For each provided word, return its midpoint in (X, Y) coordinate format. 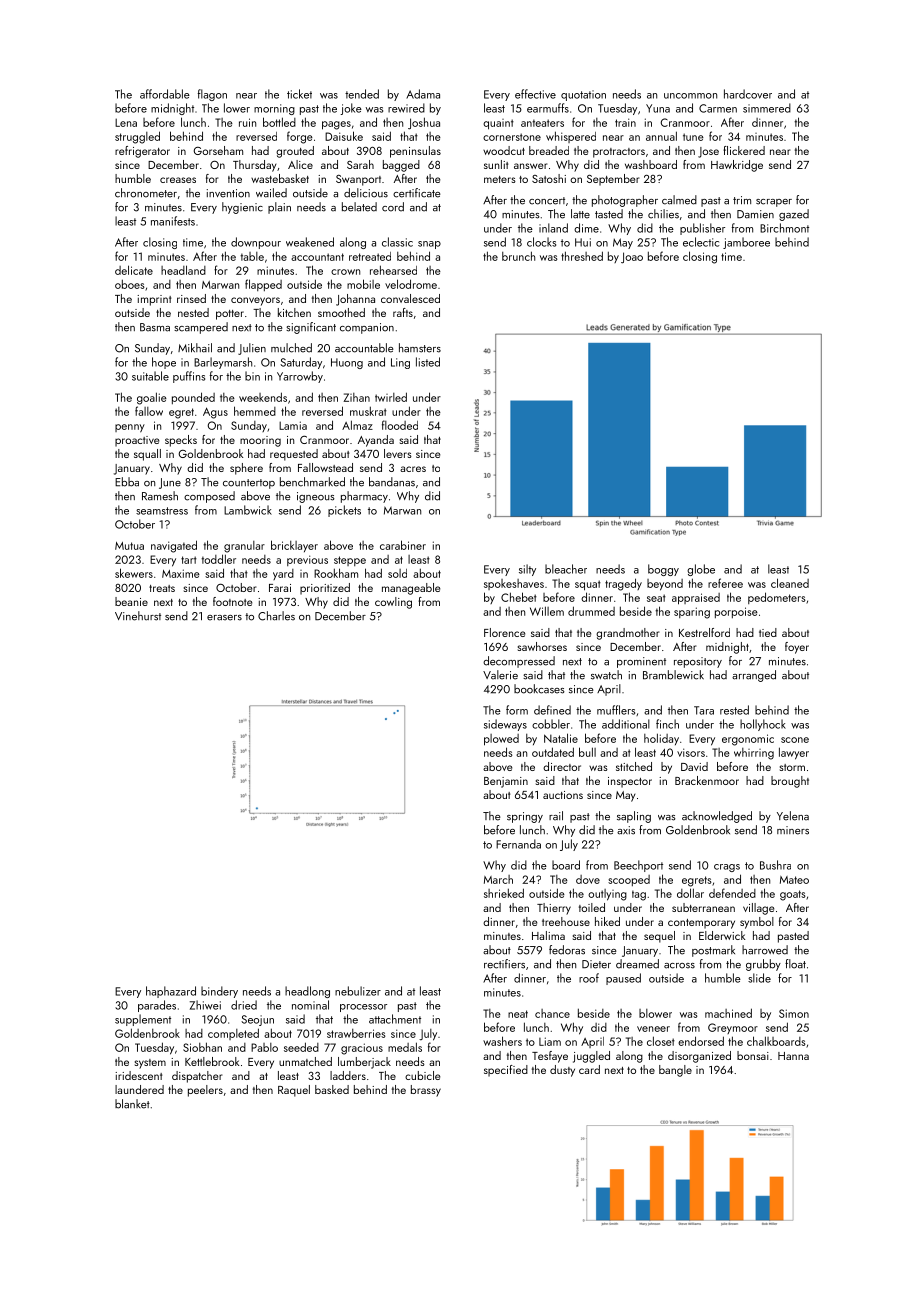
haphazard (171, 992)
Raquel (294, 1091)
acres (413, 469)
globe (701, 570)
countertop (249, 484)
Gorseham (218, 150)
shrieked (504, 893)
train (625, 122)
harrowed (765, 950)
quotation (583, 95)
